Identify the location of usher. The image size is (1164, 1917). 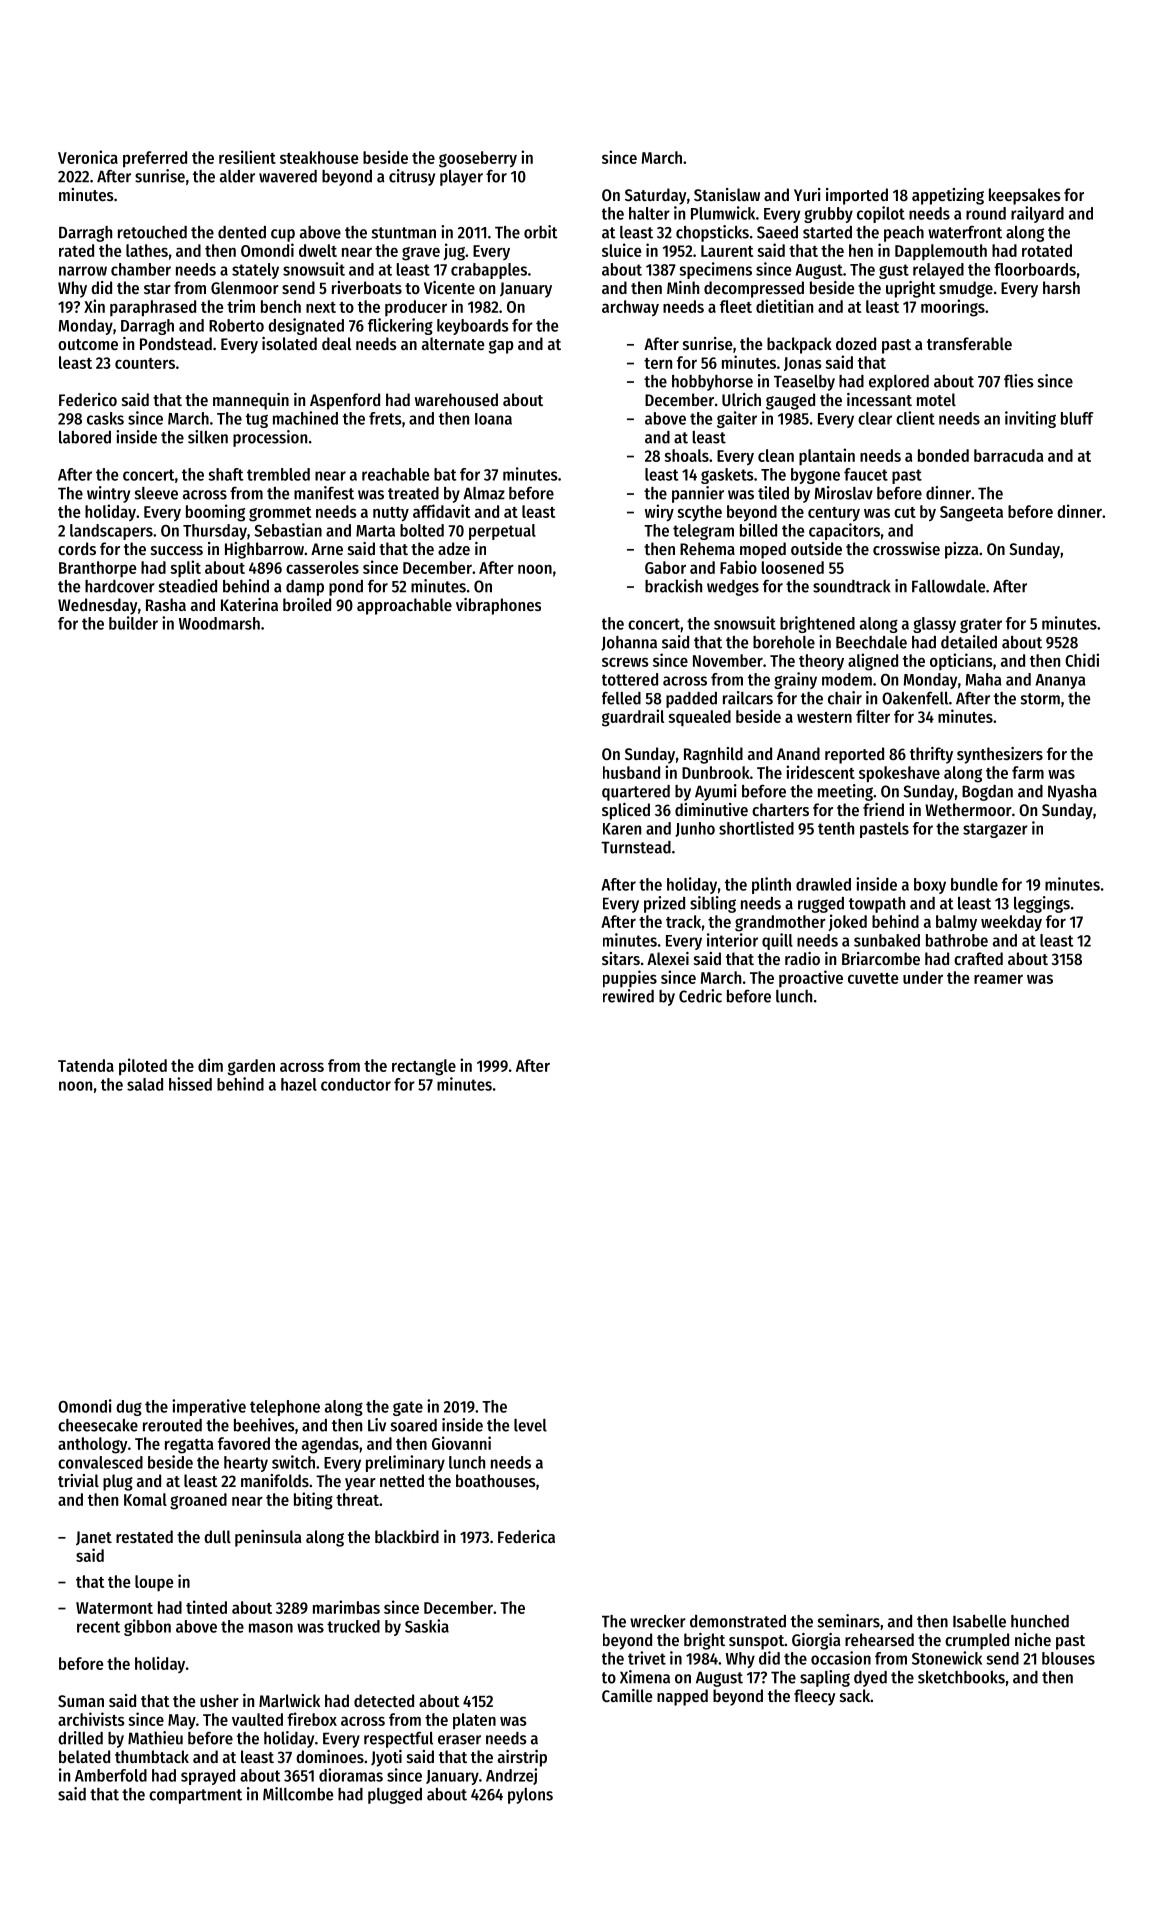
(219, 1700).
